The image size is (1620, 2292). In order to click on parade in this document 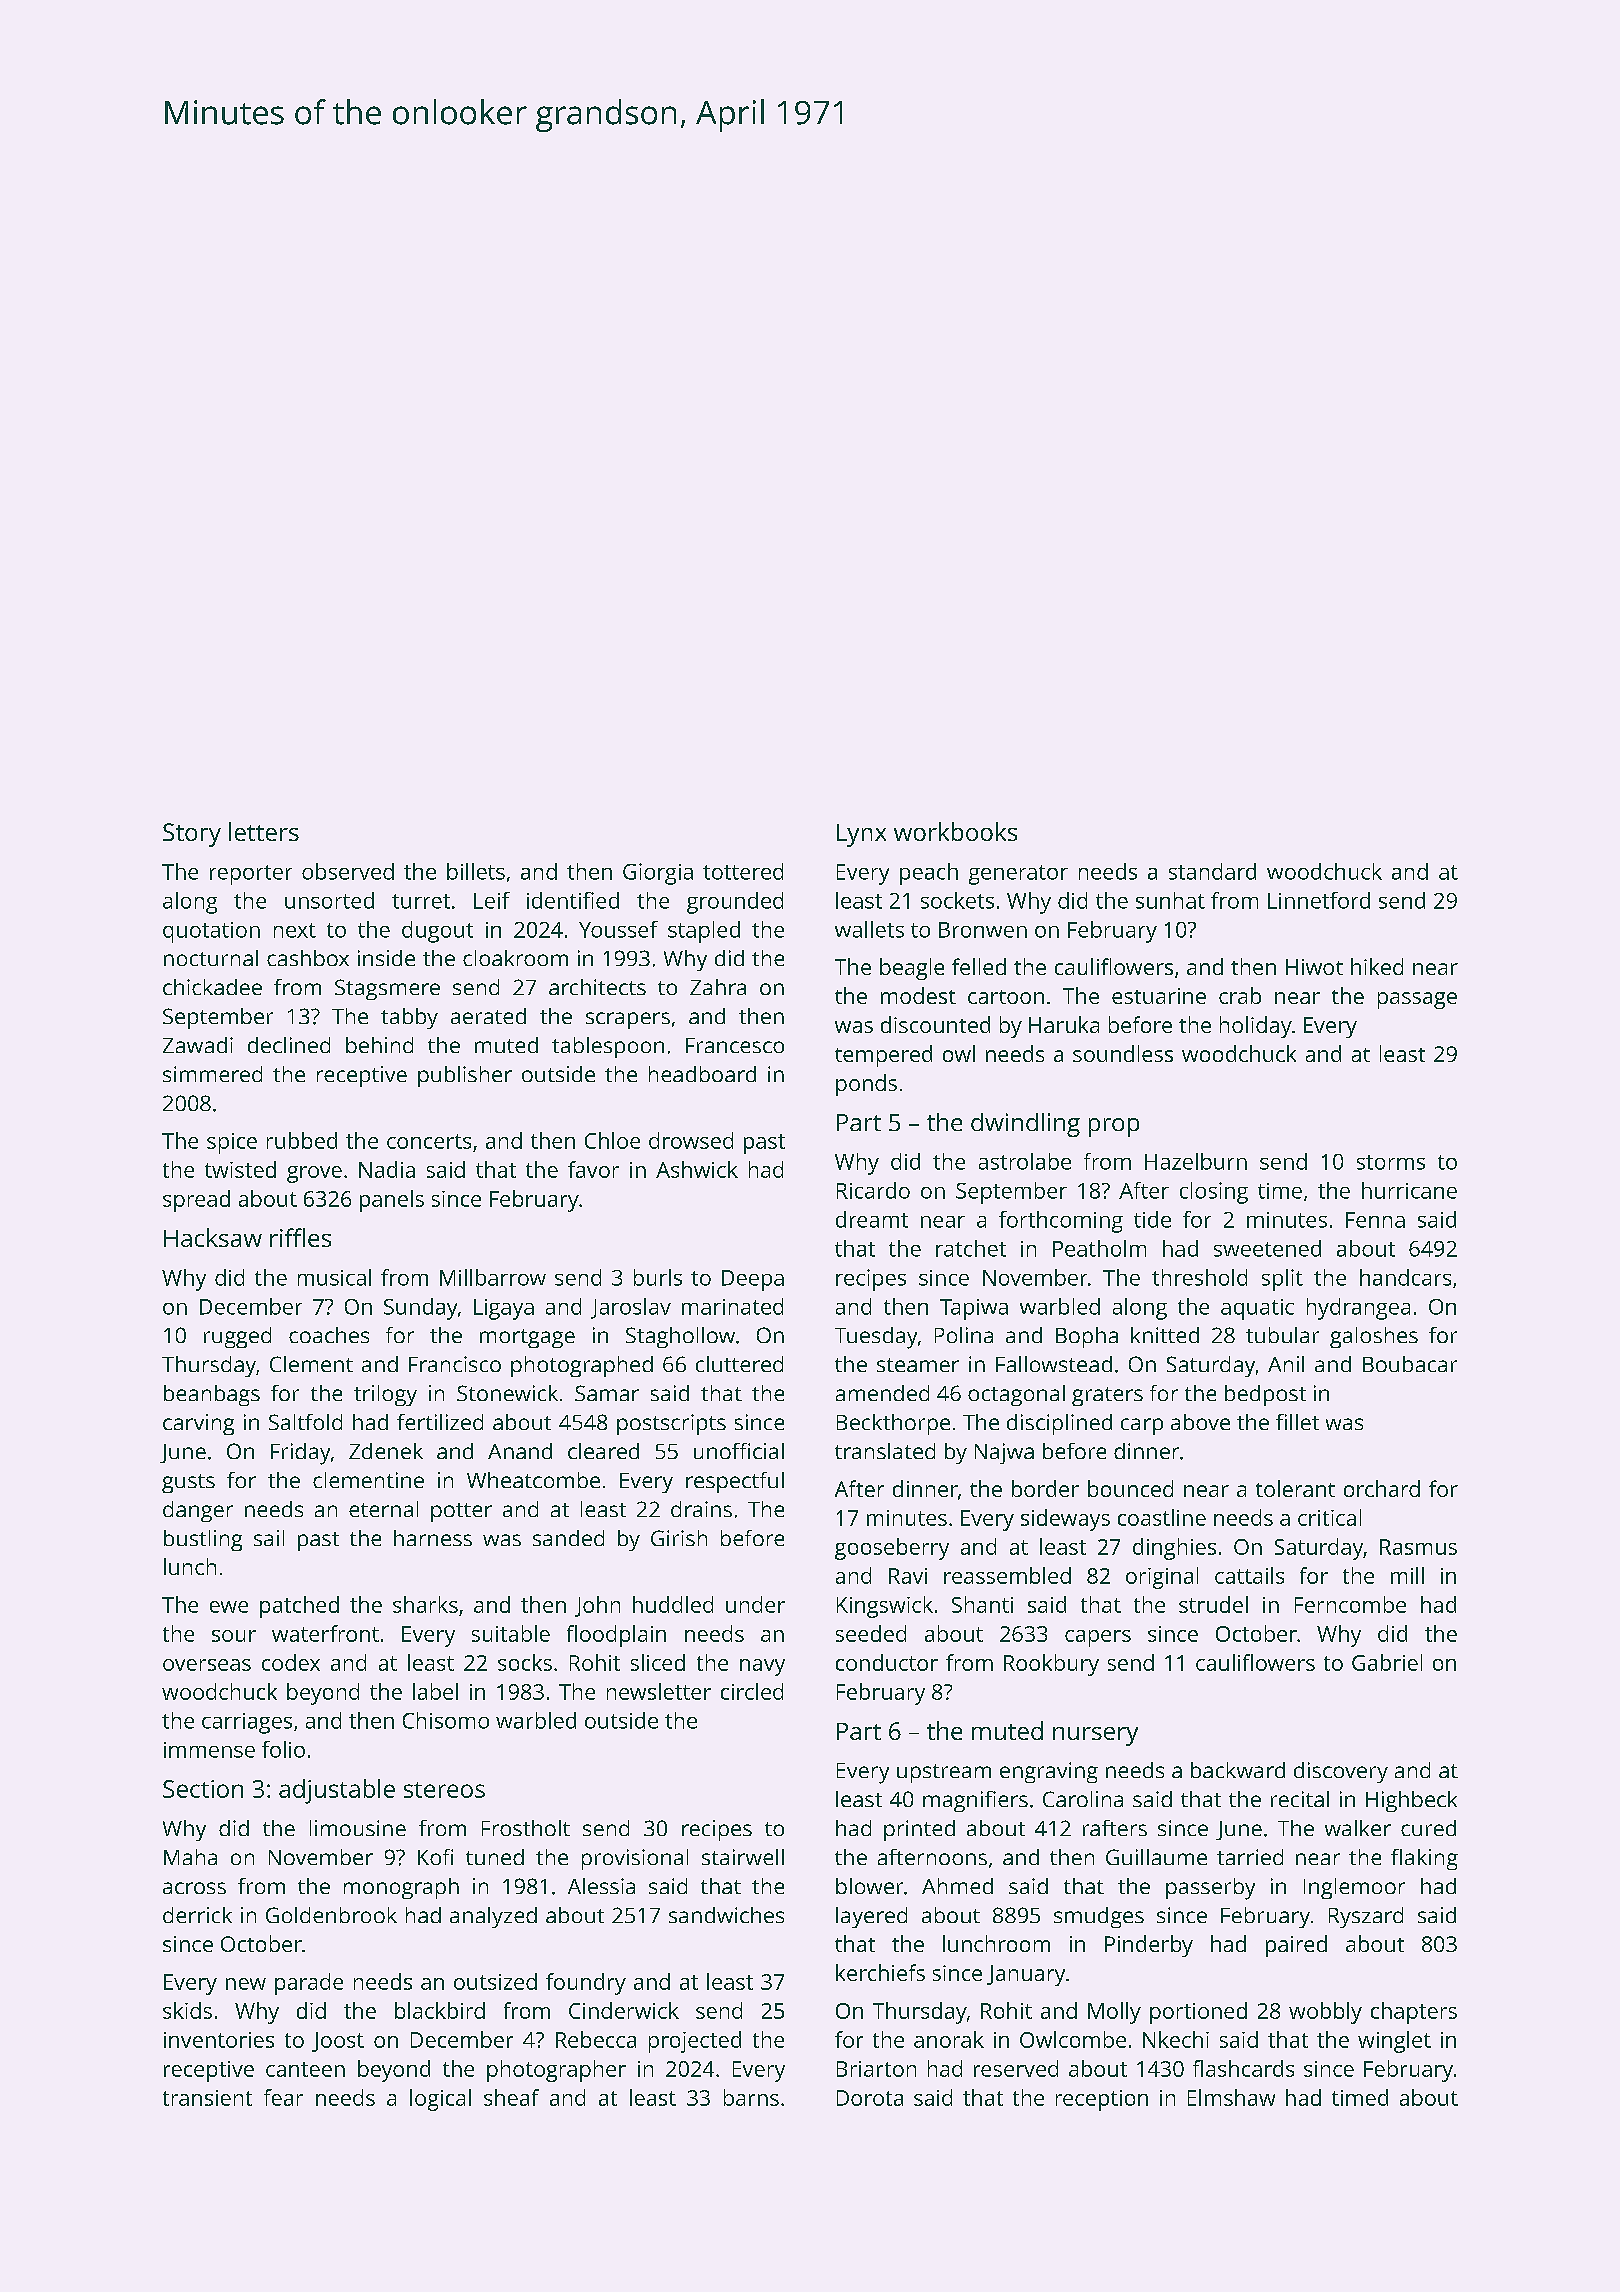, I will do `click(309, 1984)`.
